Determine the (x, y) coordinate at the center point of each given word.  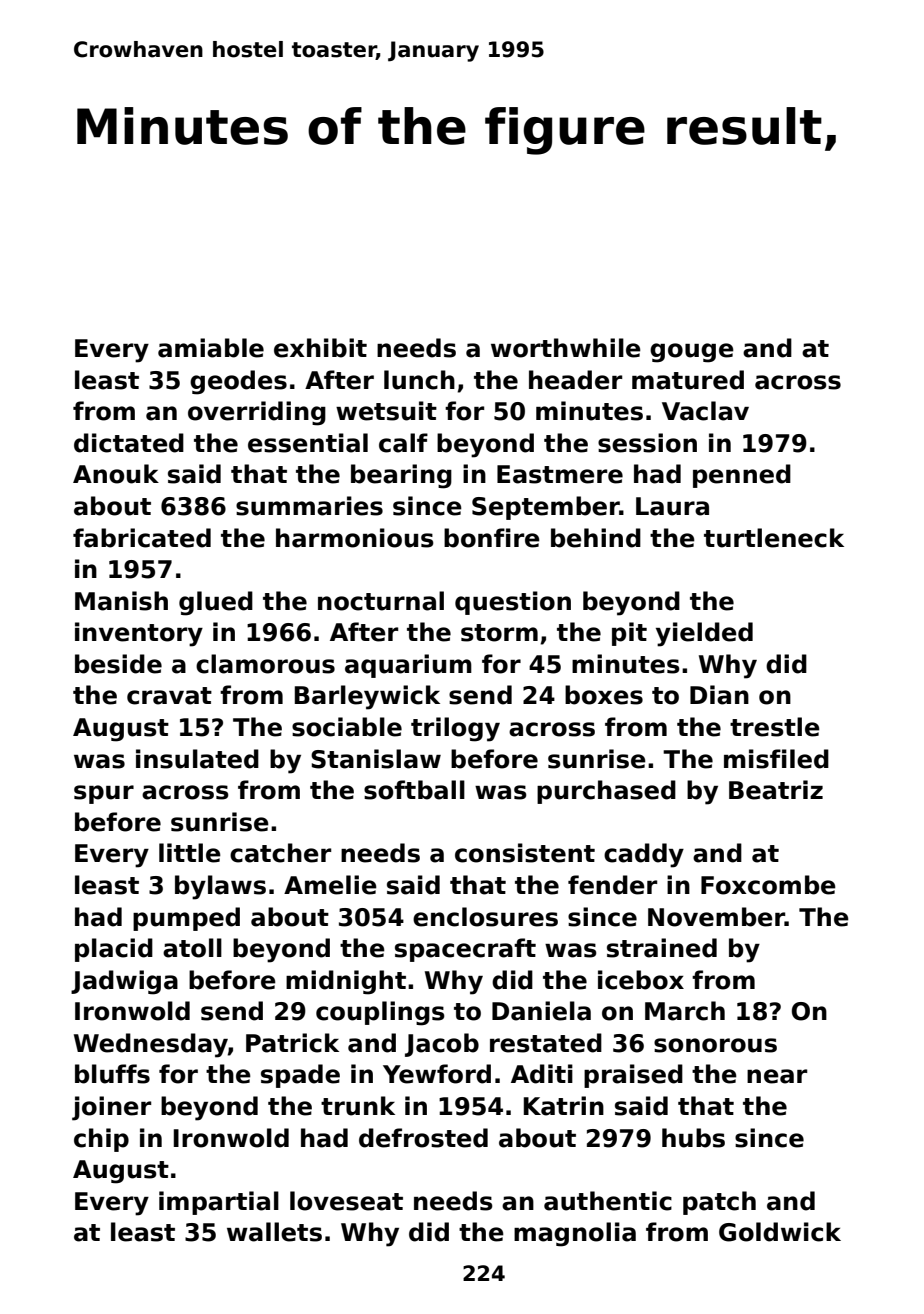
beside (118, 664)
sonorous (715, 1045)
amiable (211, 348)
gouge (692, 353)
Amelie (330, 885)
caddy (644, 855)
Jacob (442, 1045)
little (190, 853)
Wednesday (151, 1045)
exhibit (320, 348)
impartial (219, 1203)
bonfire (492, 538)
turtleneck (774, 538)
